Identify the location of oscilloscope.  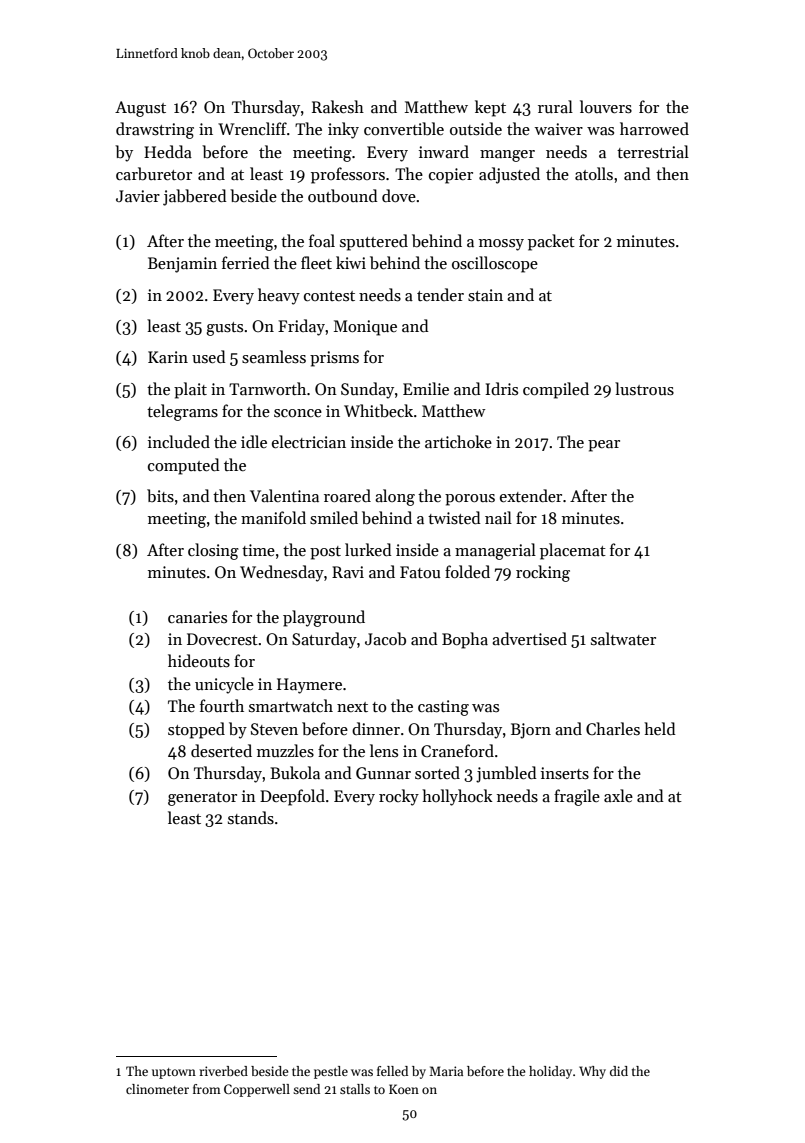
(495, 264).
